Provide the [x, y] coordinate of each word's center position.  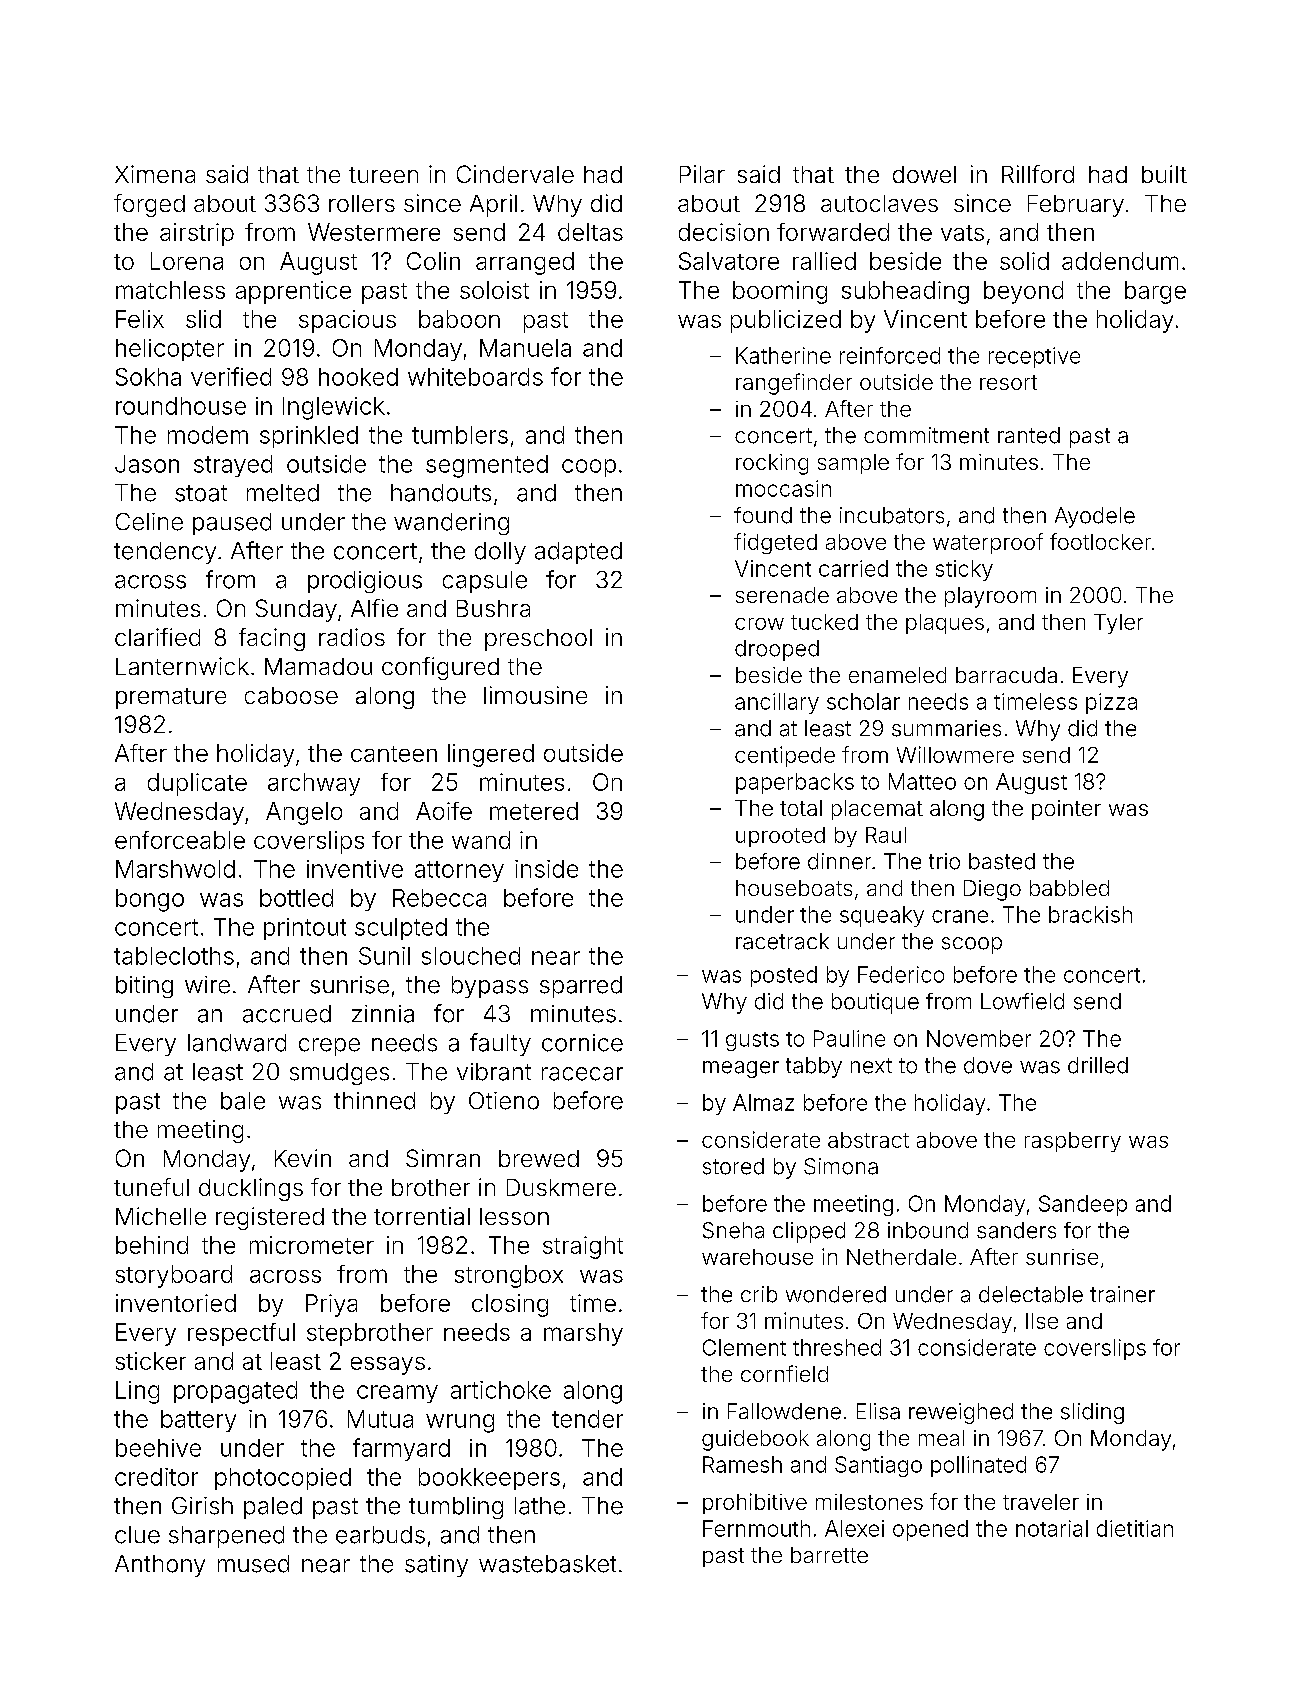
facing [272, 639]
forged [149, 205]
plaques [945, 624]
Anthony [160, 1566]
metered [534, 811]
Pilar [702, 174]
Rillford [1038, 174]
